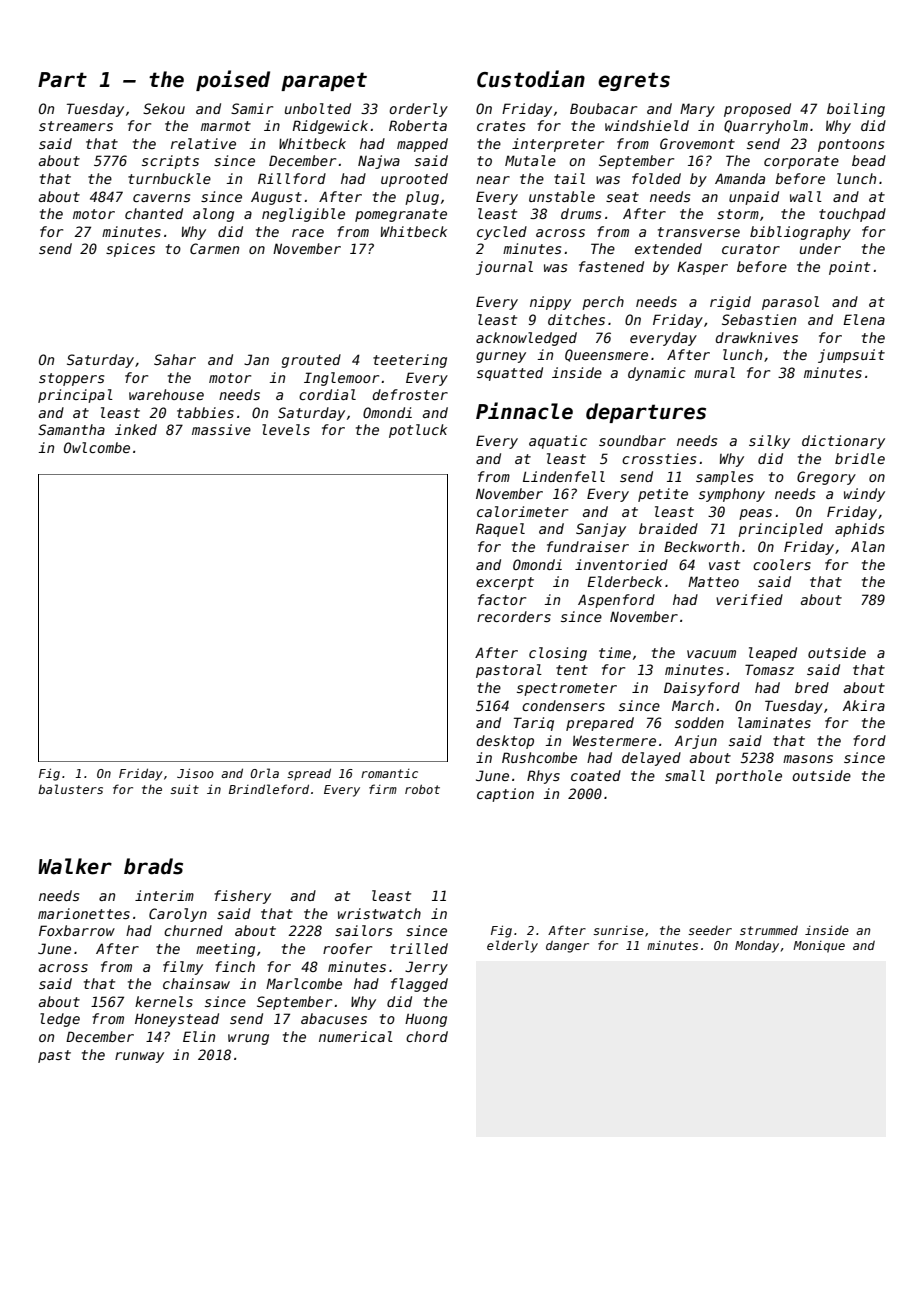 This document has width=924, height=1308. Describe the element at coordinates (175, 359) in the document. I see `Sahar` at that location.
